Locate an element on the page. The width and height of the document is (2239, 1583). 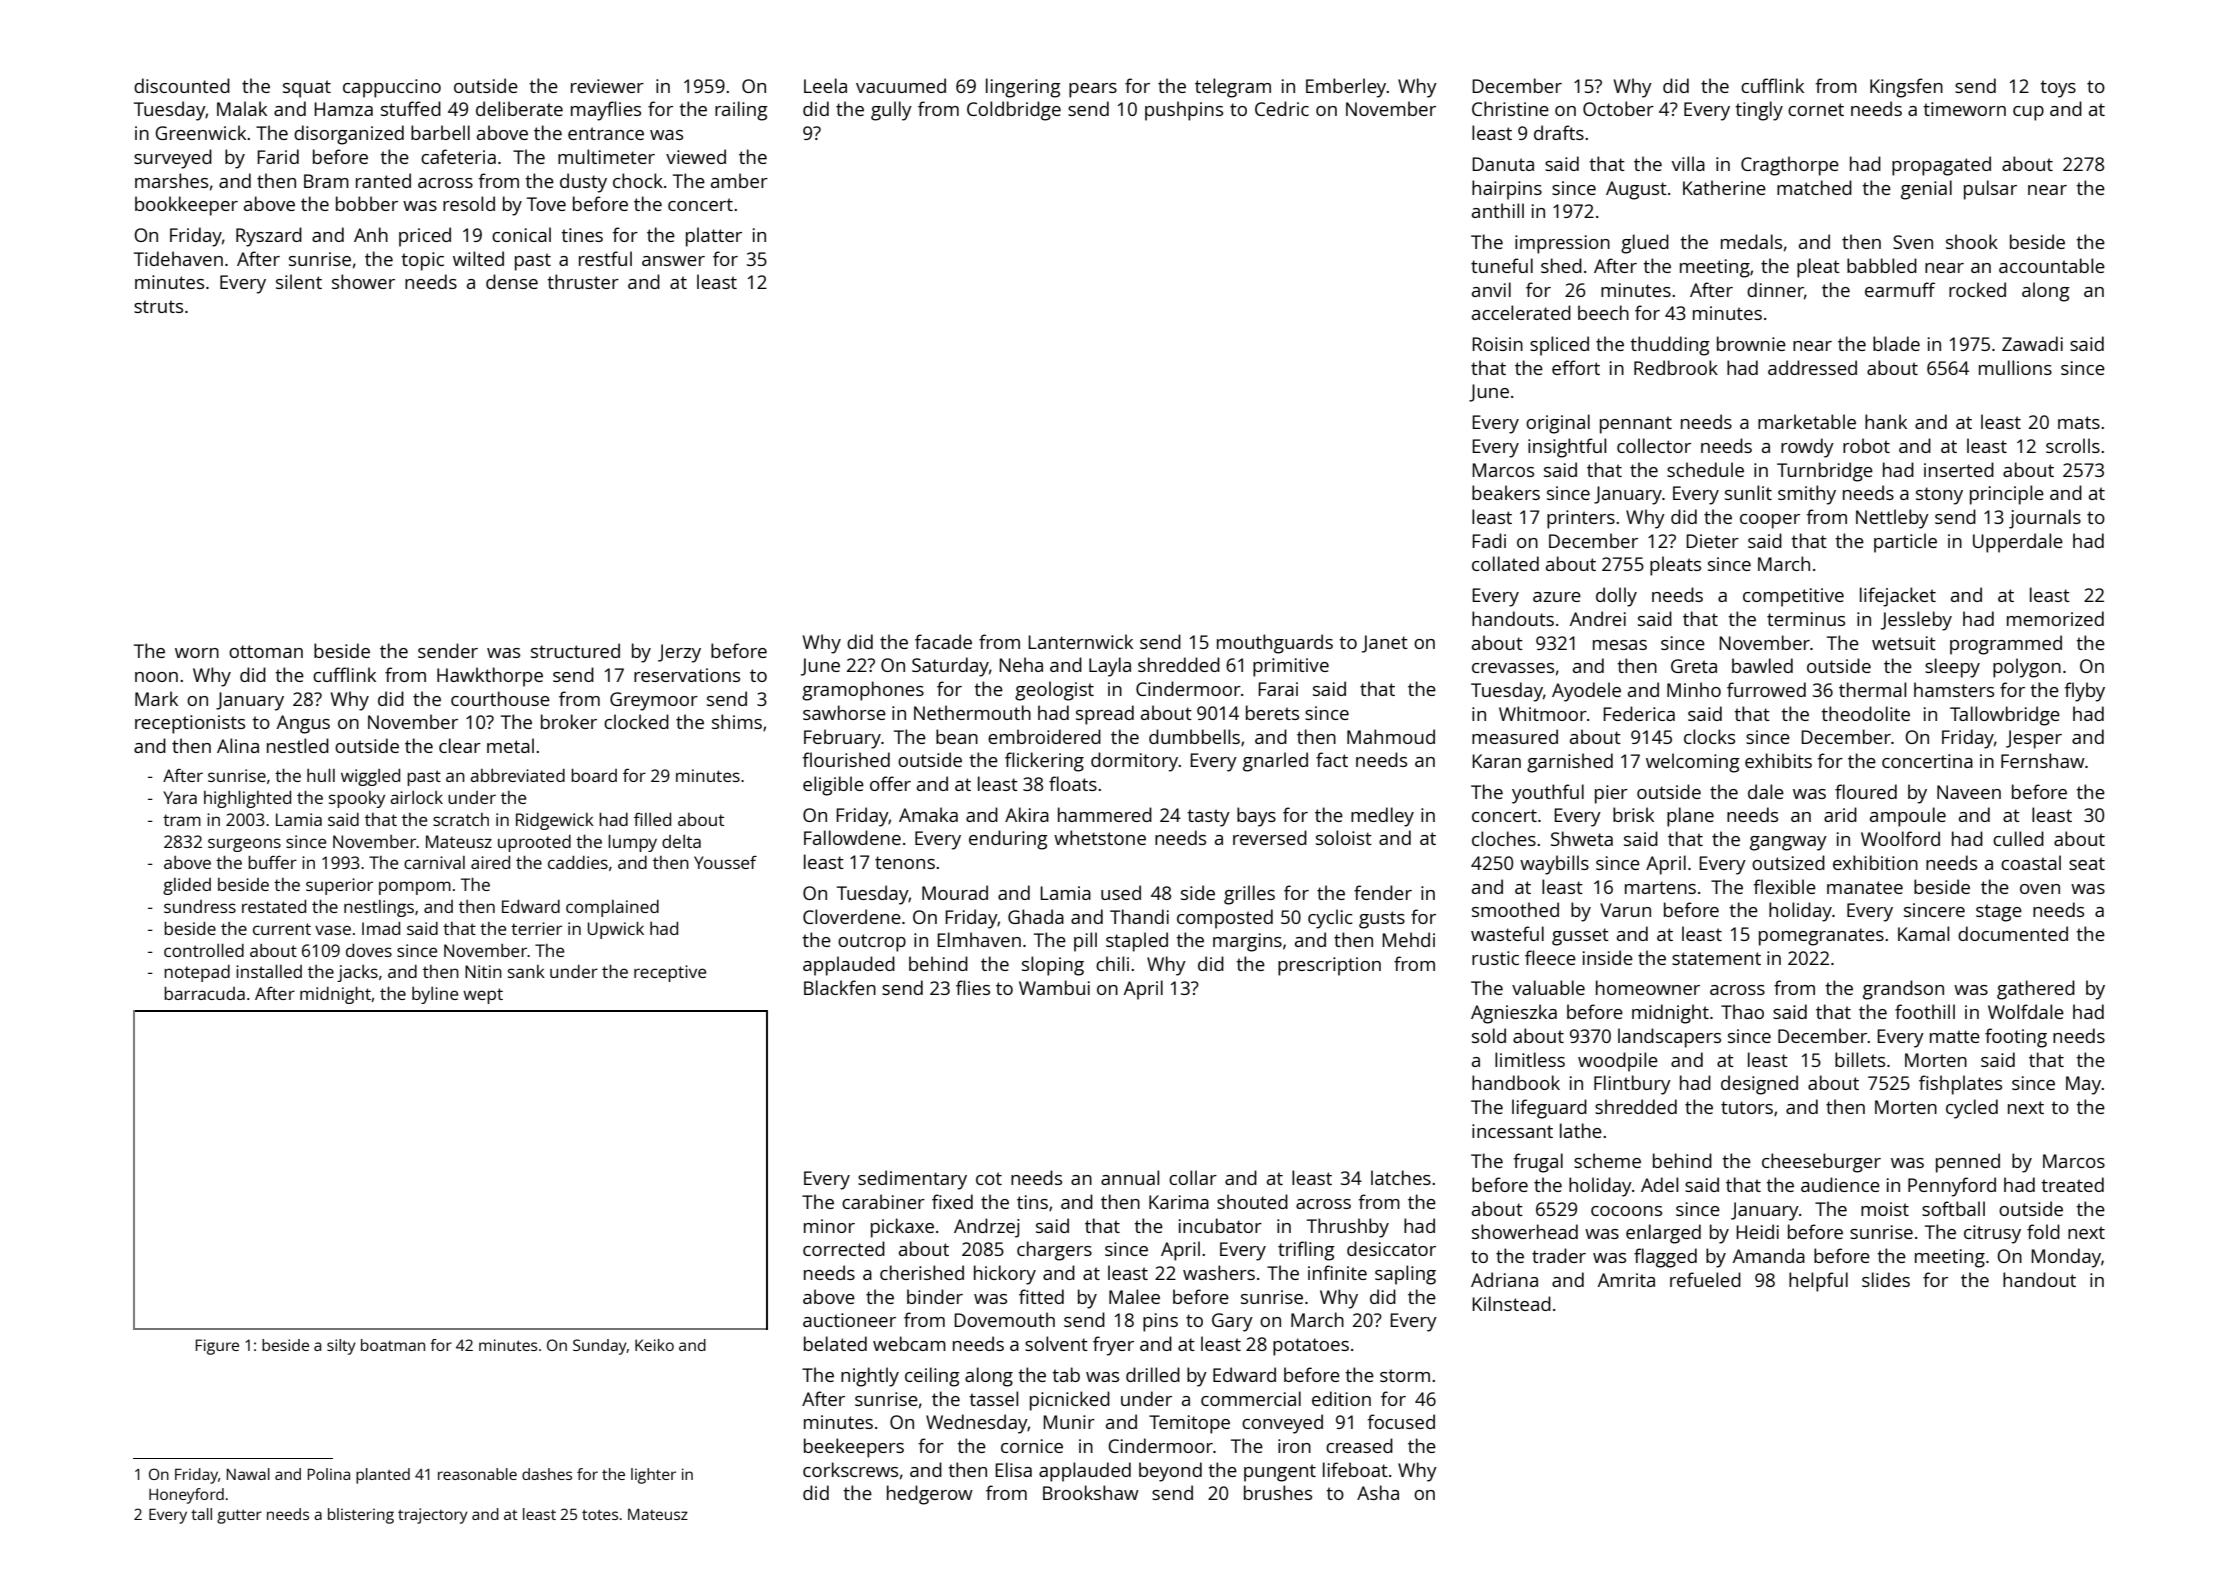
citrusy is located at coordinates (1992, 1234).
